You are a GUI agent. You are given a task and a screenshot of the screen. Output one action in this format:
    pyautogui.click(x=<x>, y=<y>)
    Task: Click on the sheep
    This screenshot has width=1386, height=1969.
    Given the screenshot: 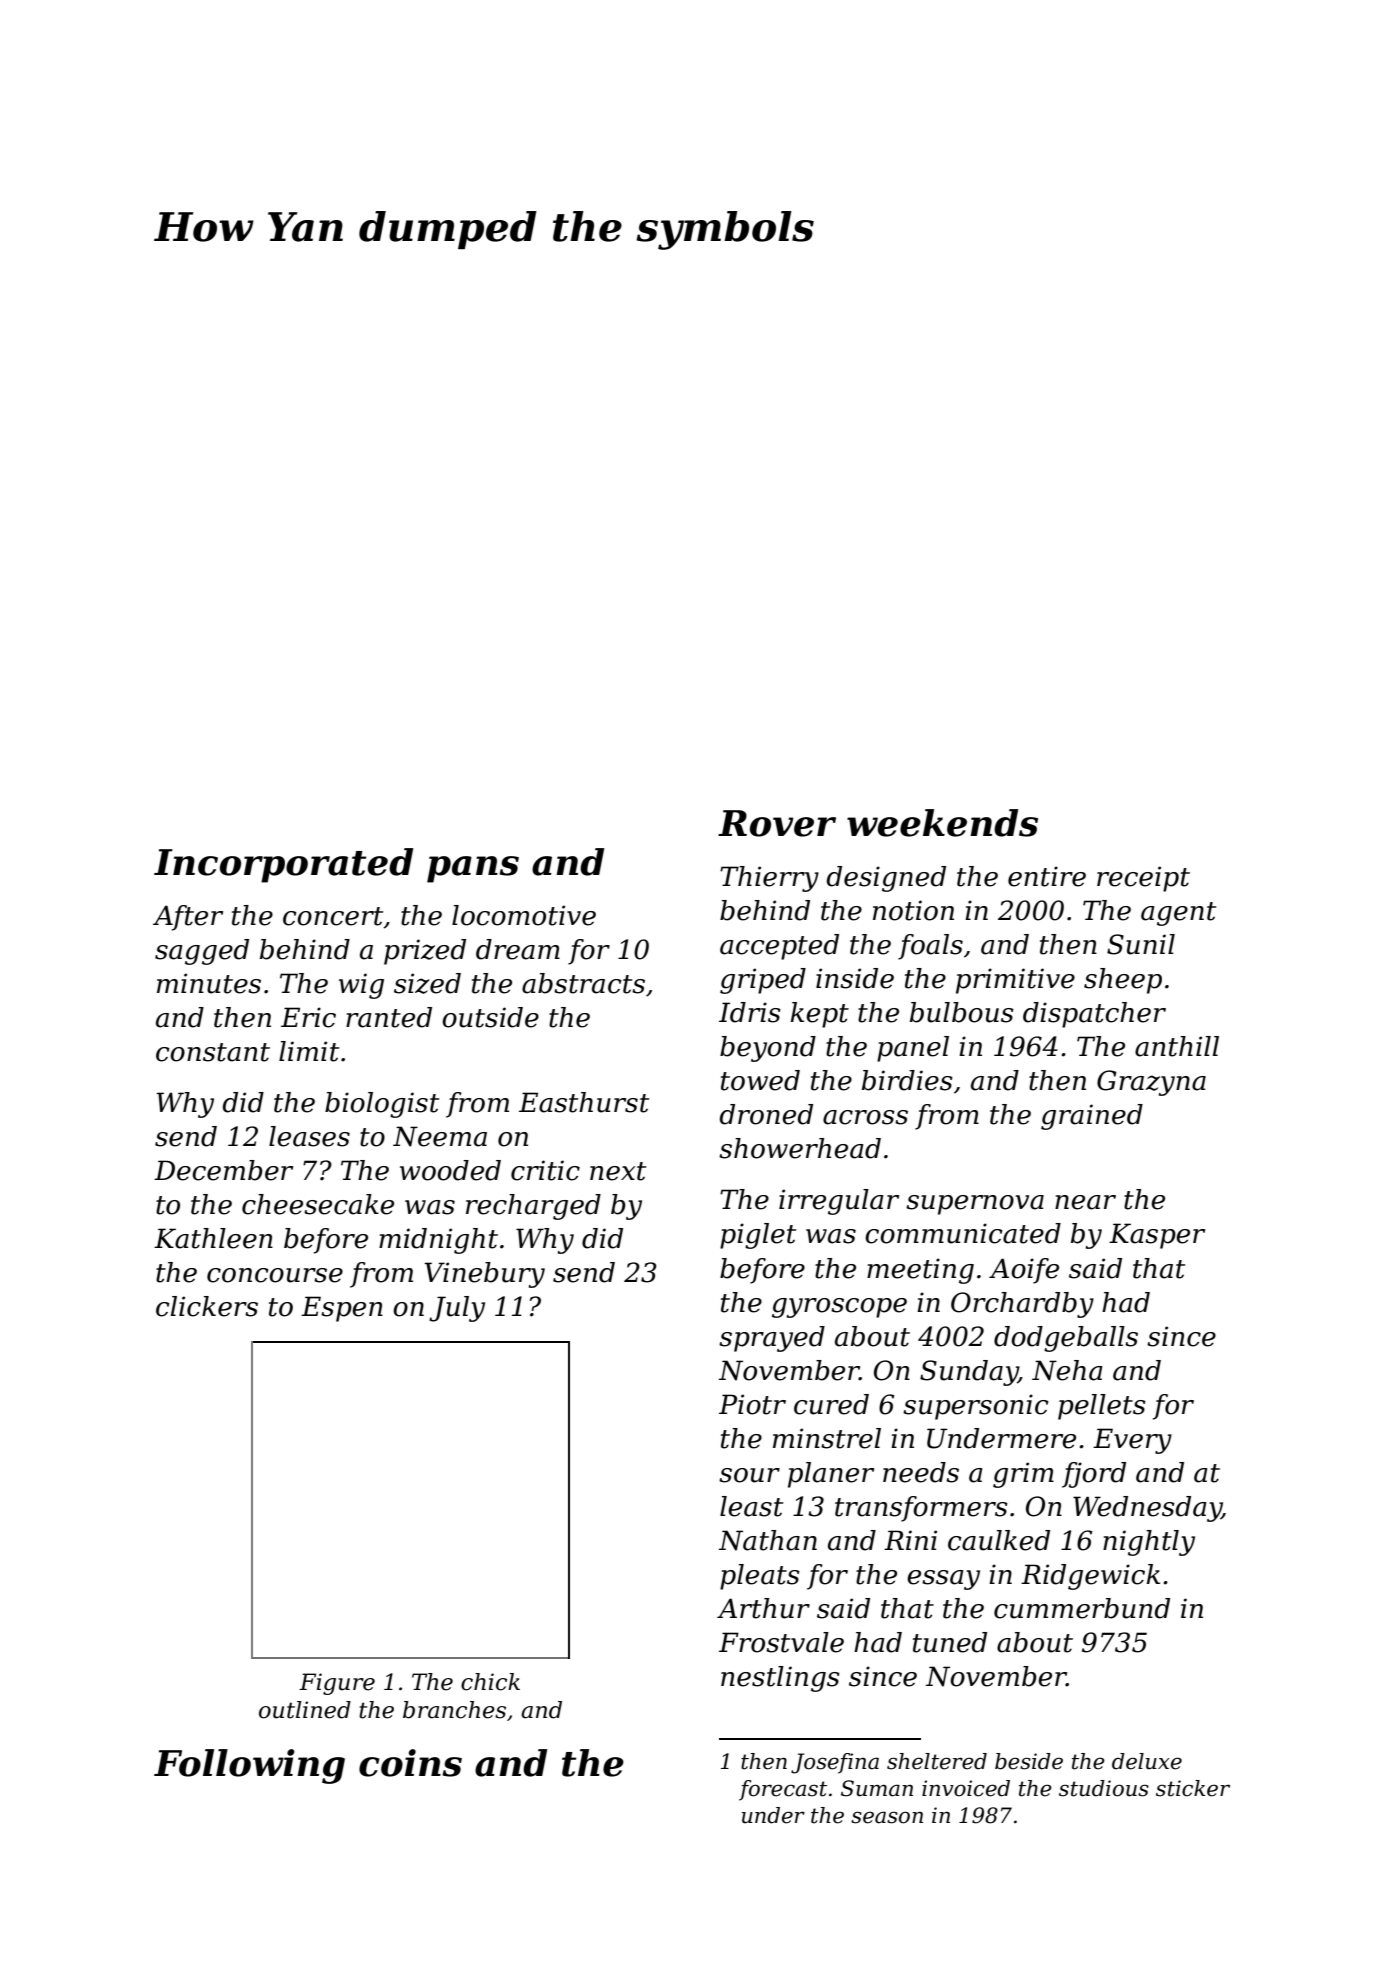 What is the action you would take?
    pyautogui.click(x=1123, y=981)
